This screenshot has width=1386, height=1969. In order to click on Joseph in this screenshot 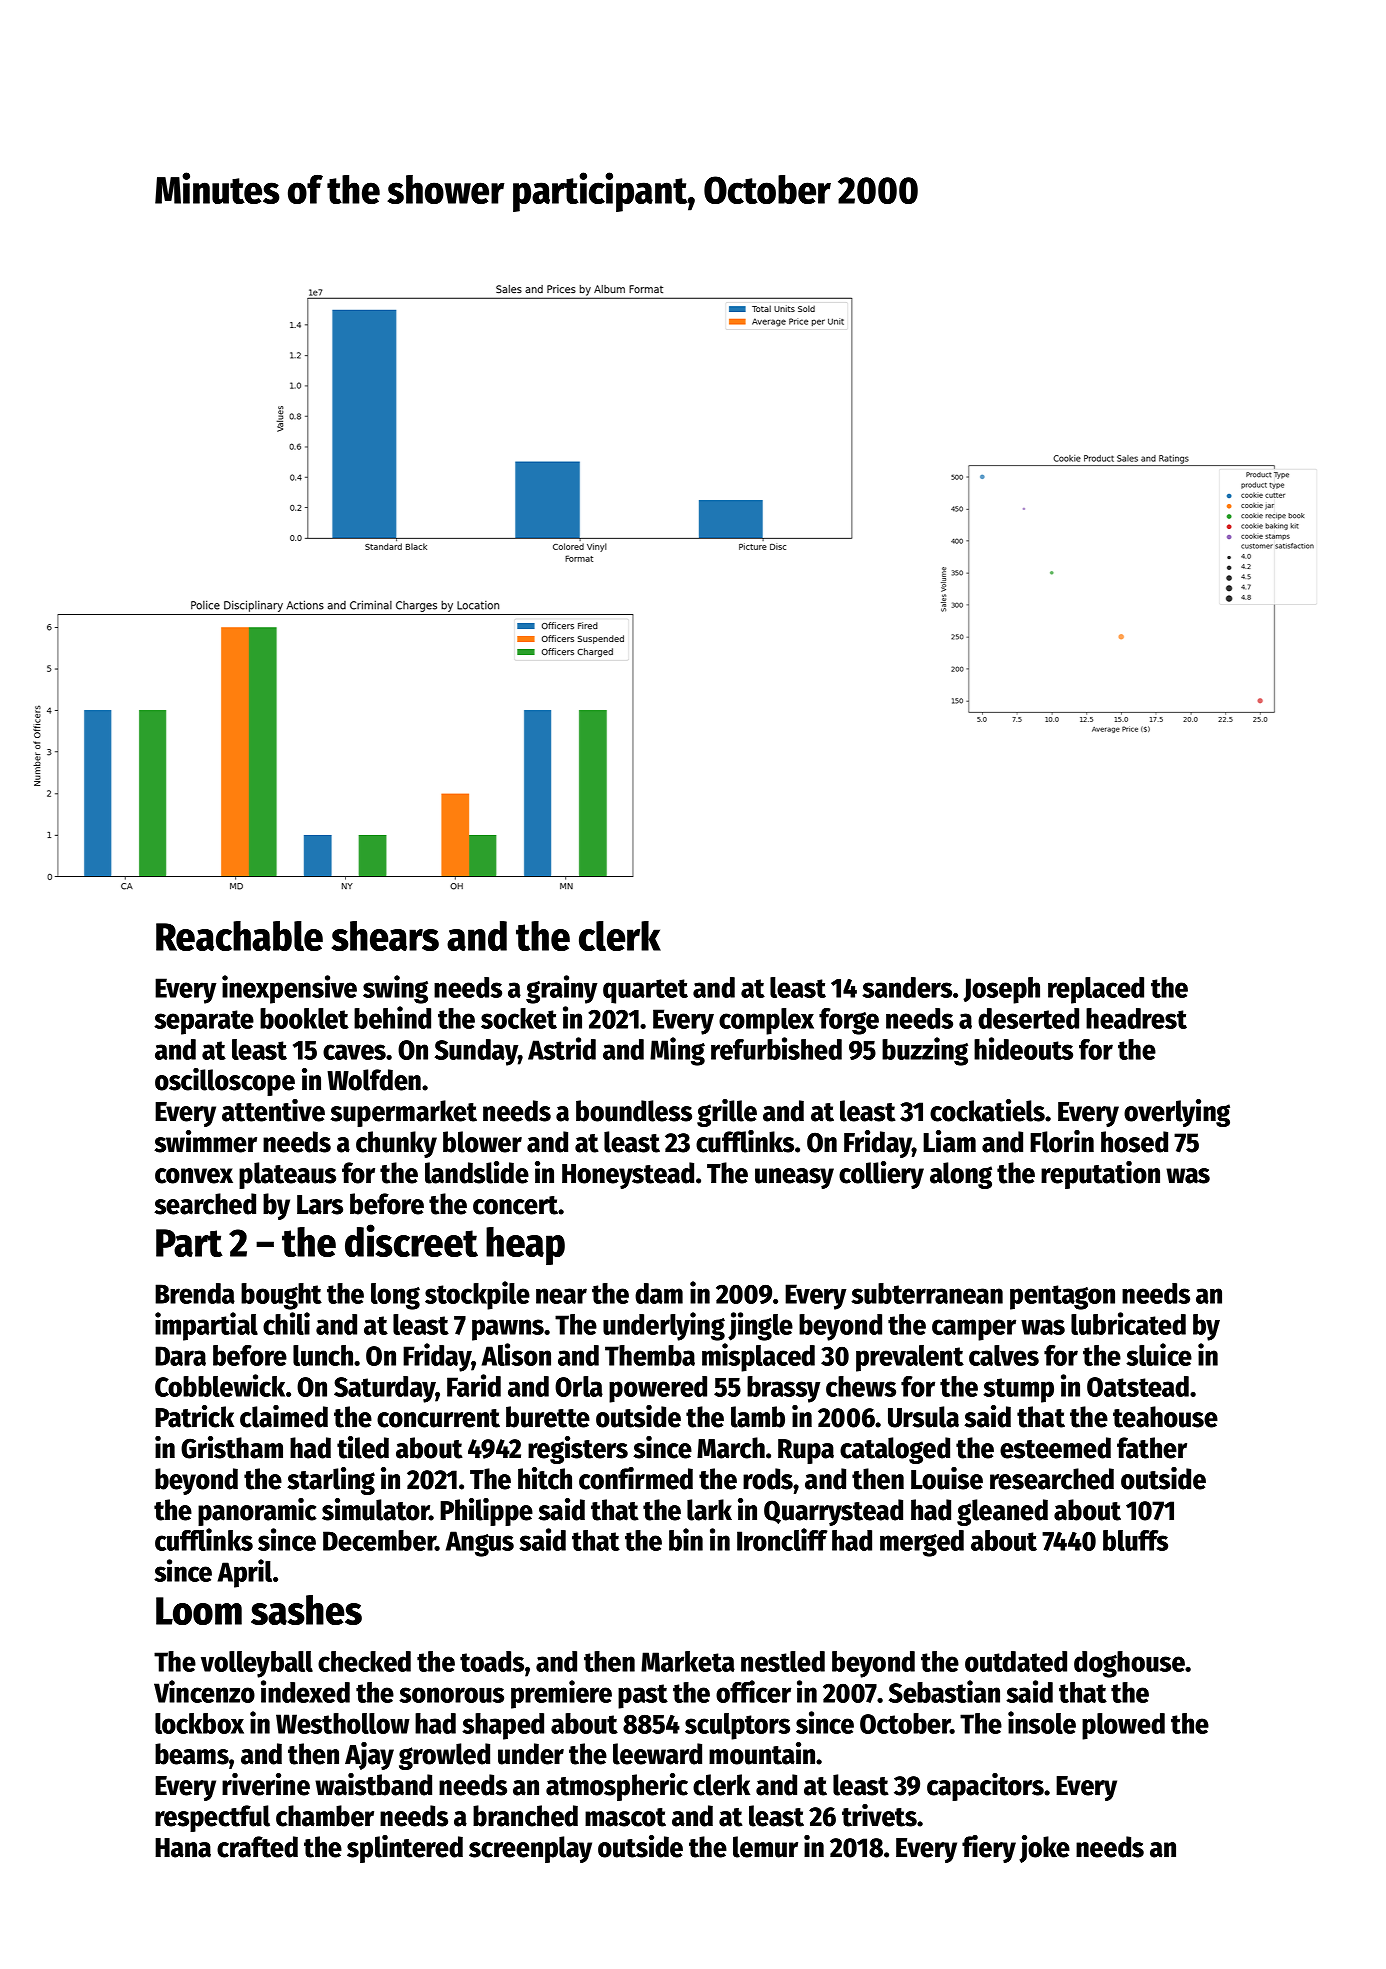, I will do `click(1002, 990)`.
